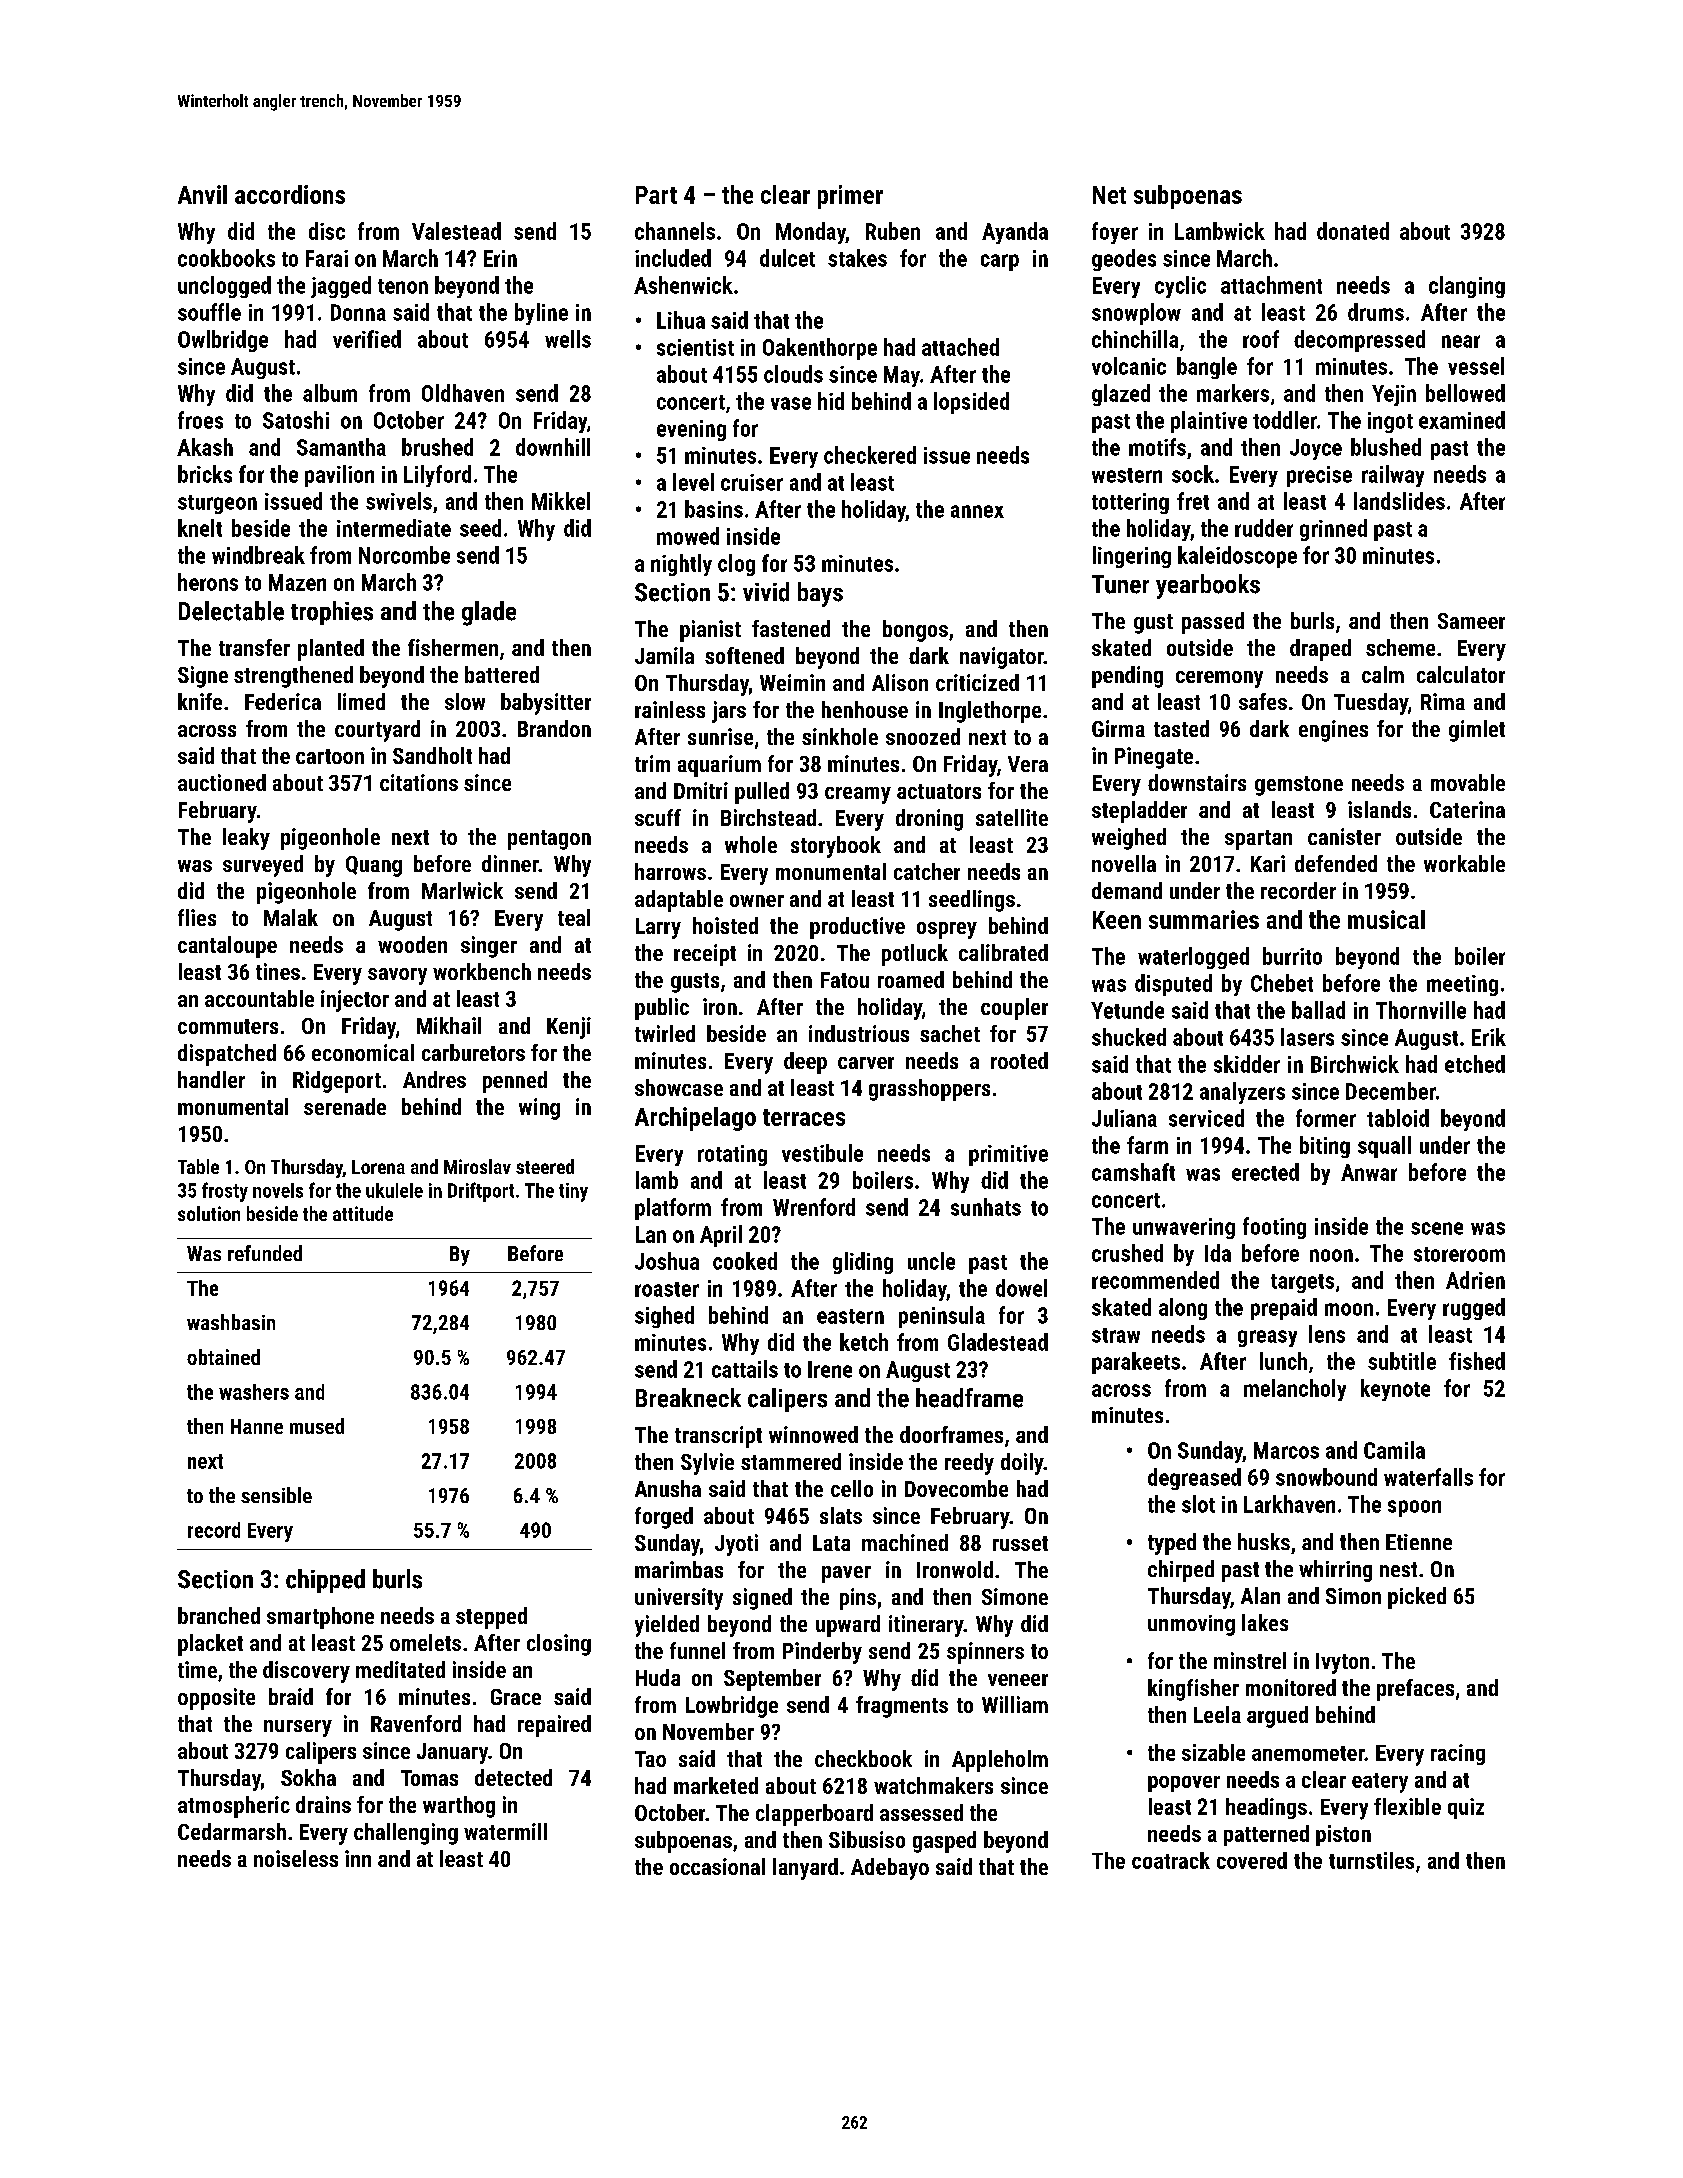 This screenshot has width=1683, height=2178. Describe the element at coordinates (772, 1680) in the screenshot. I see `September` at that location.
